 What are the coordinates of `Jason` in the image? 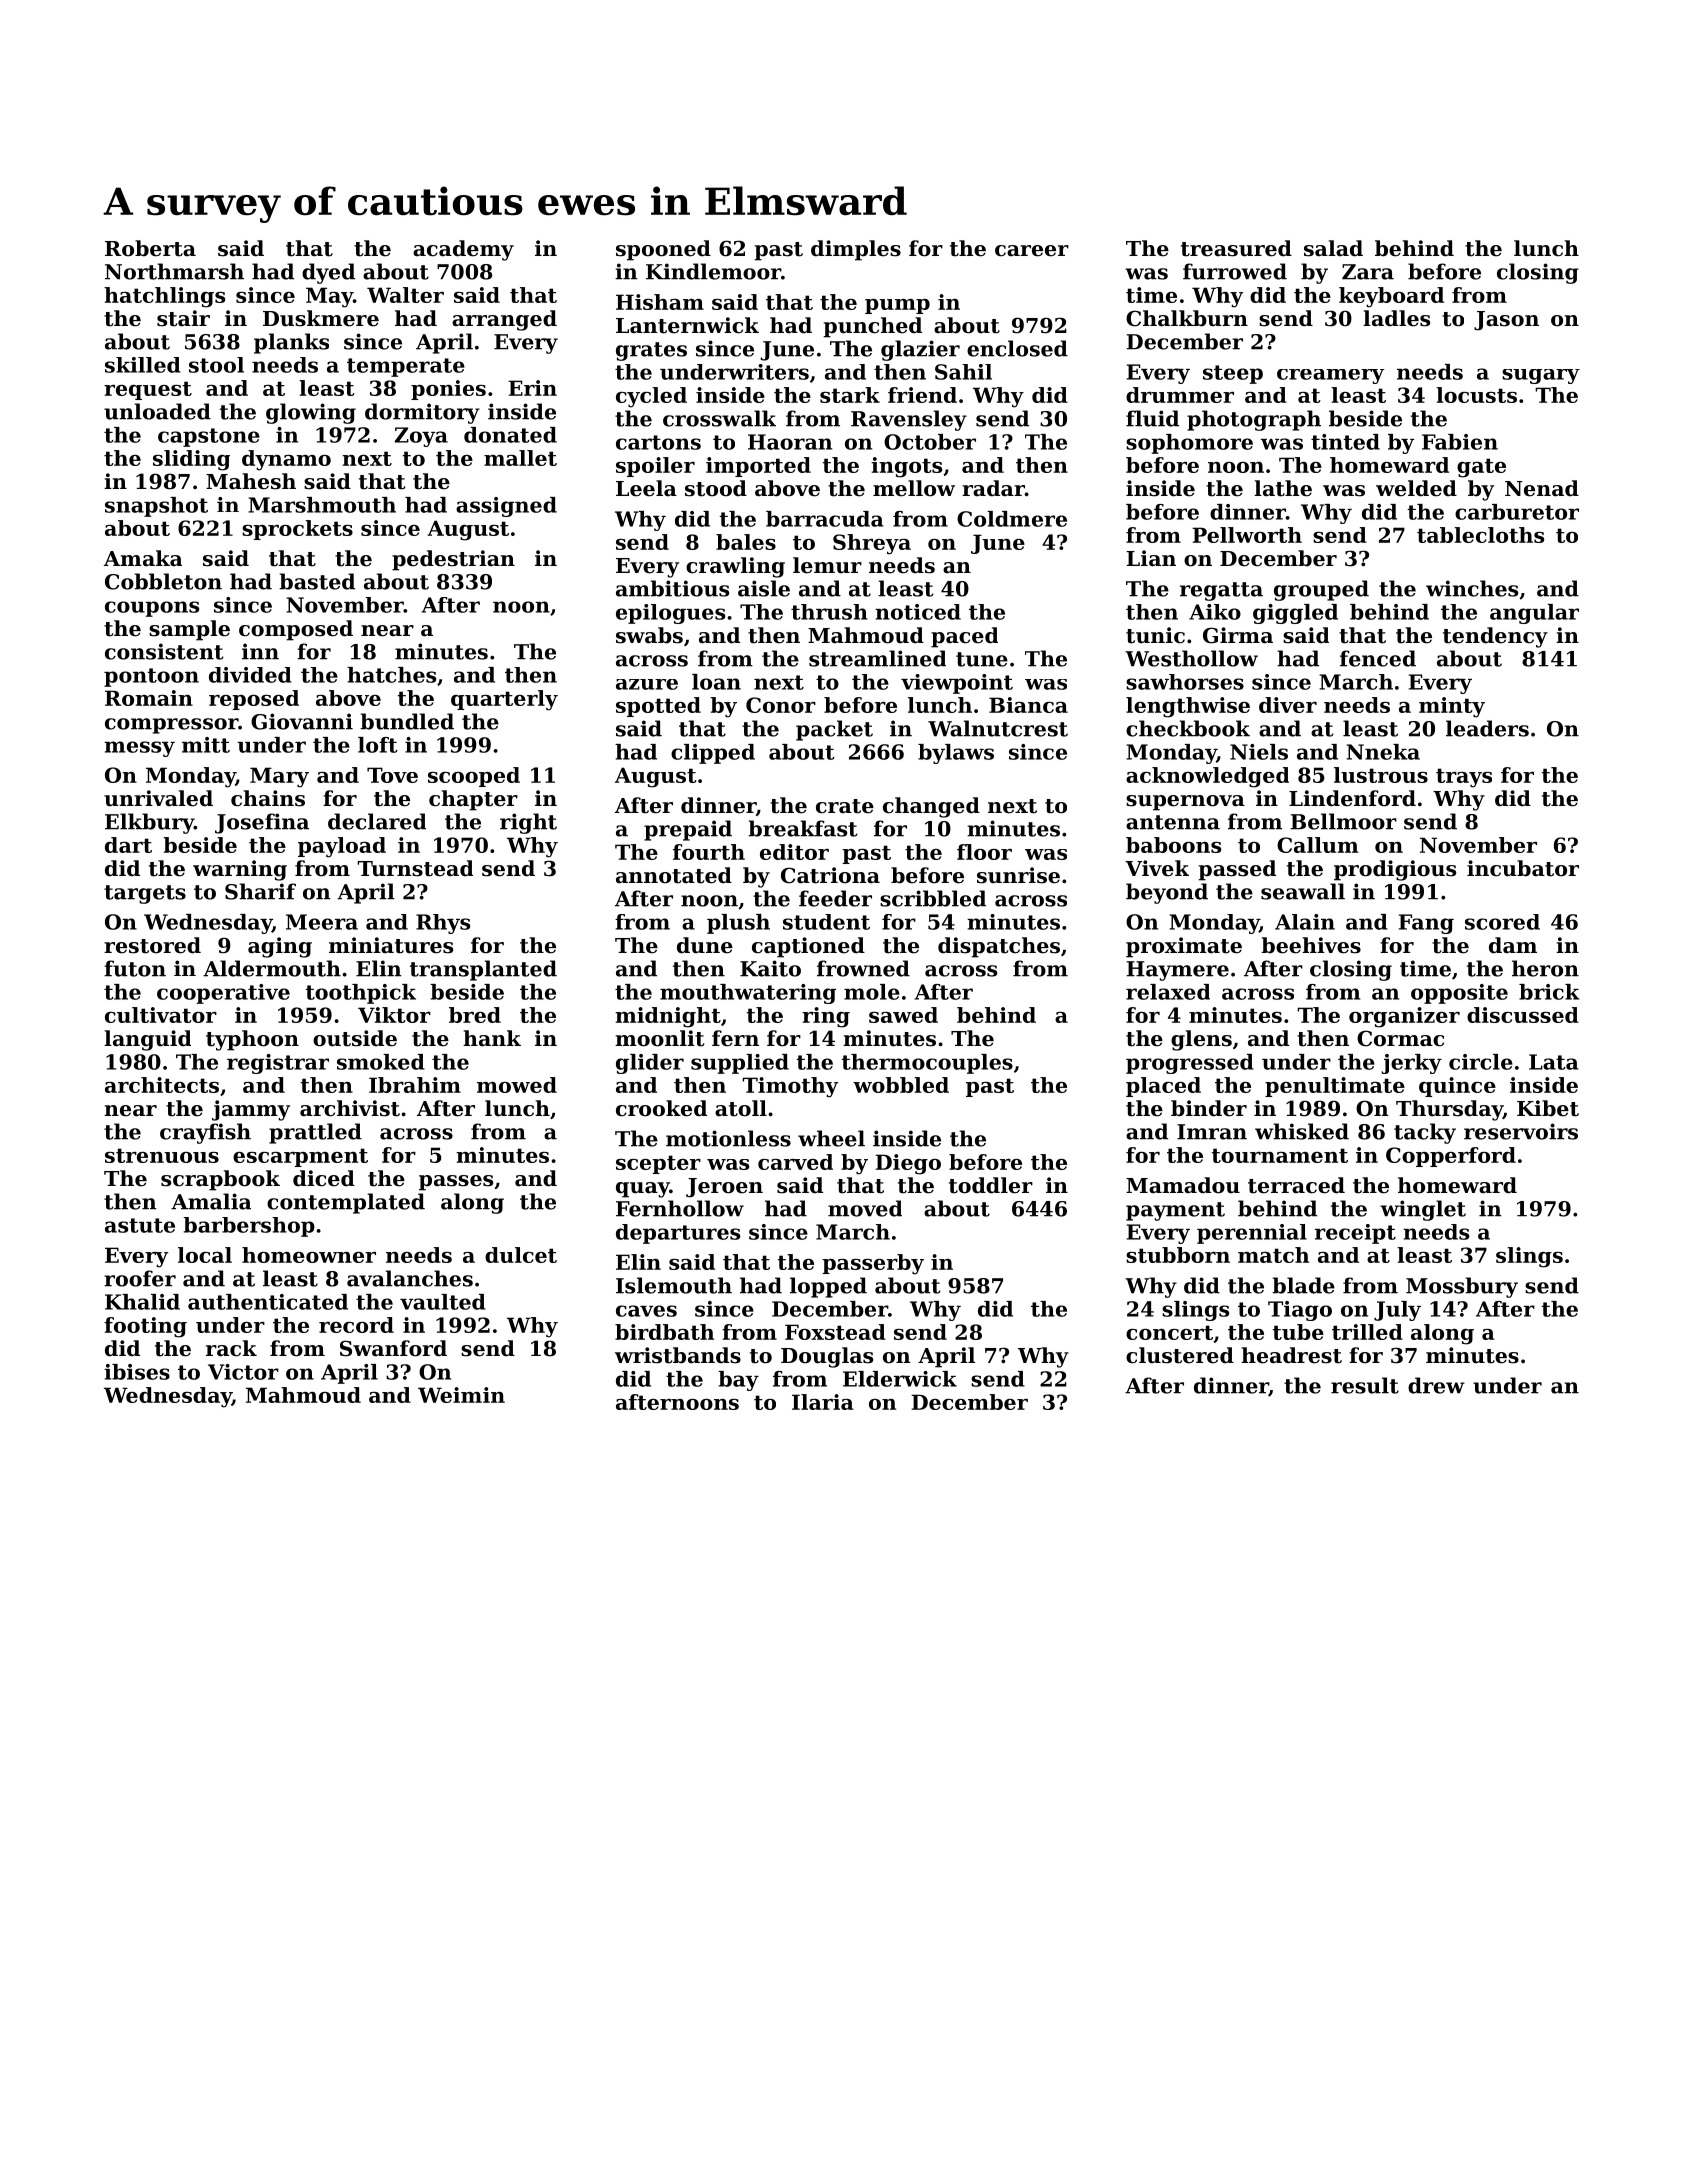 It's located at (1506, 321).
